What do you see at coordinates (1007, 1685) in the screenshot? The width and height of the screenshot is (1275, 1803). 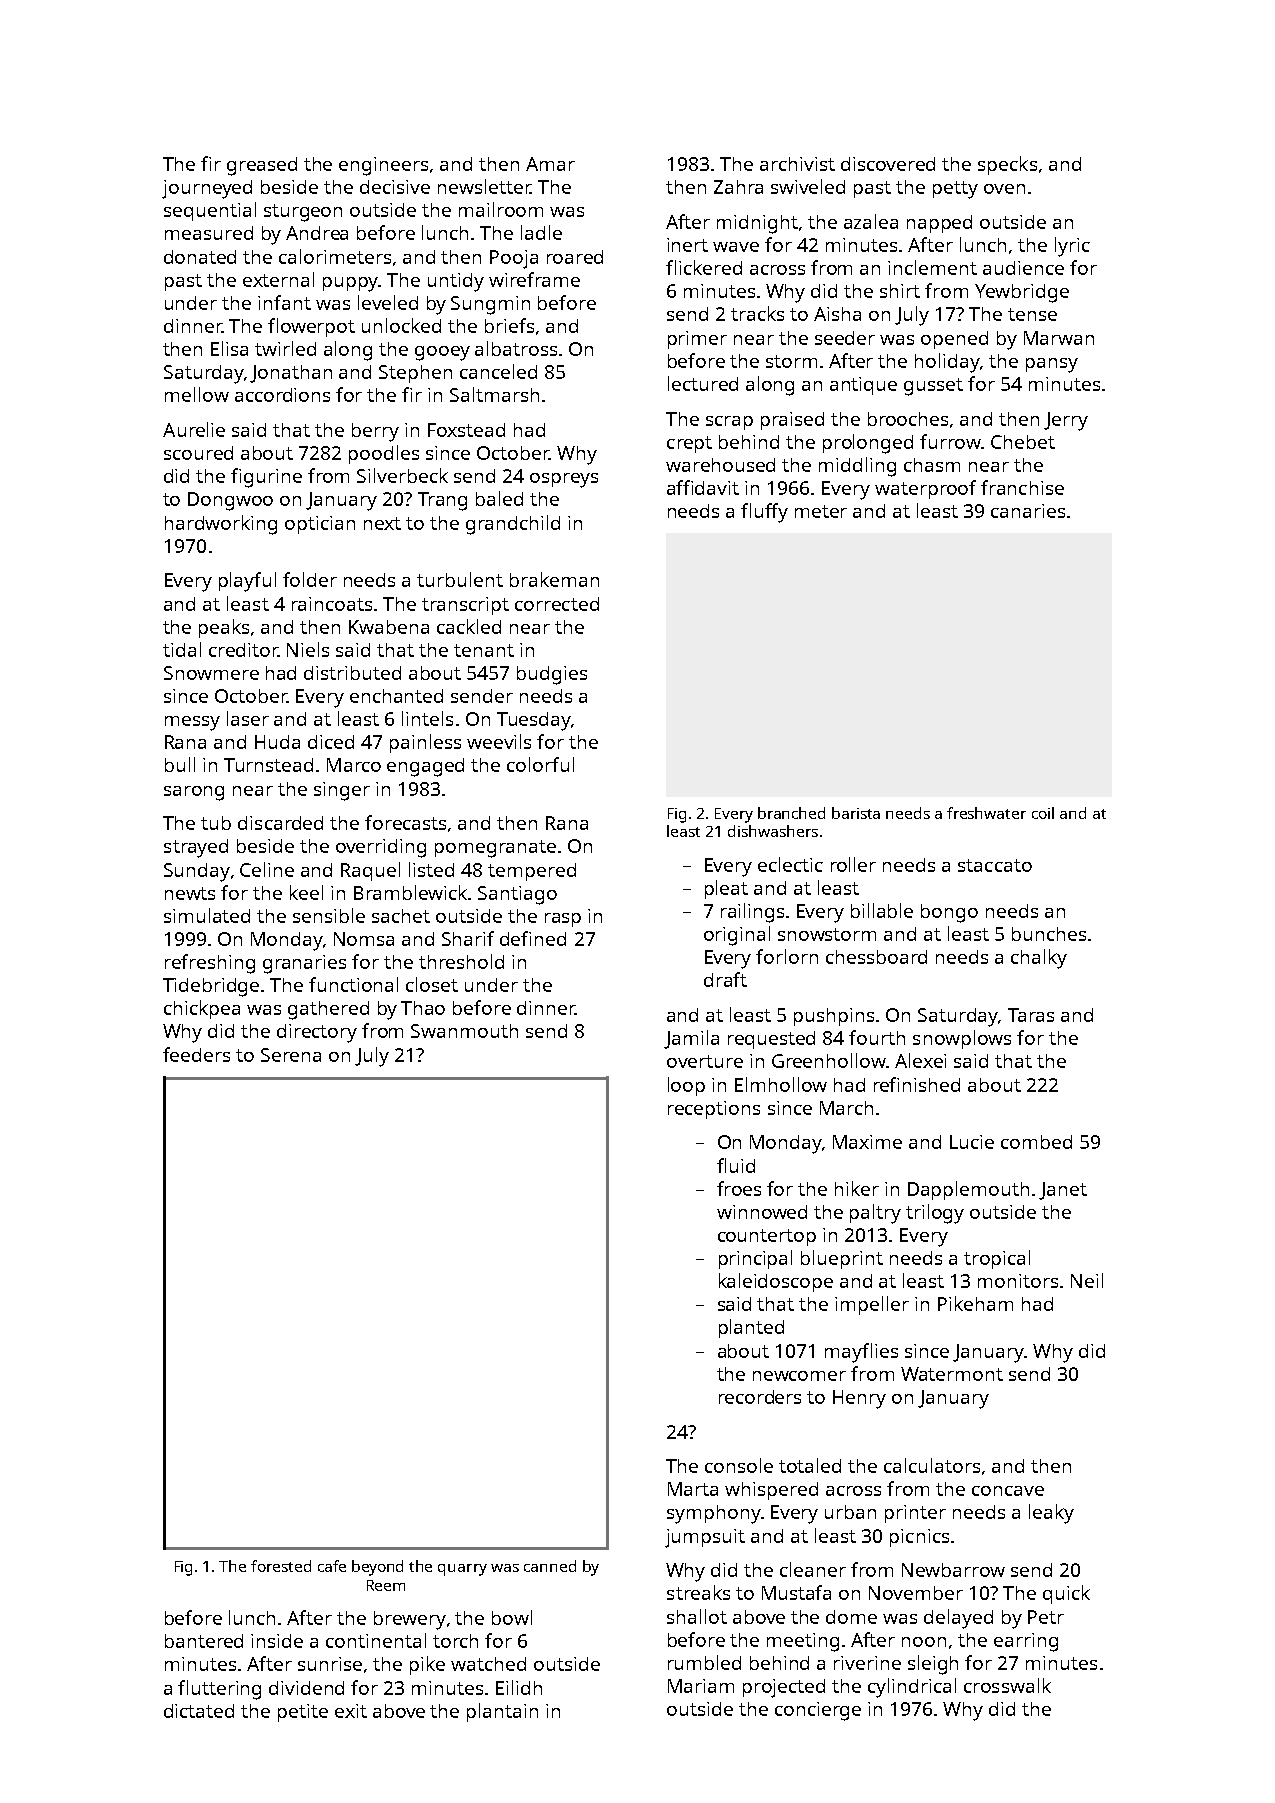 I see `crosswalk` at bounding box center [1007, 1685].
